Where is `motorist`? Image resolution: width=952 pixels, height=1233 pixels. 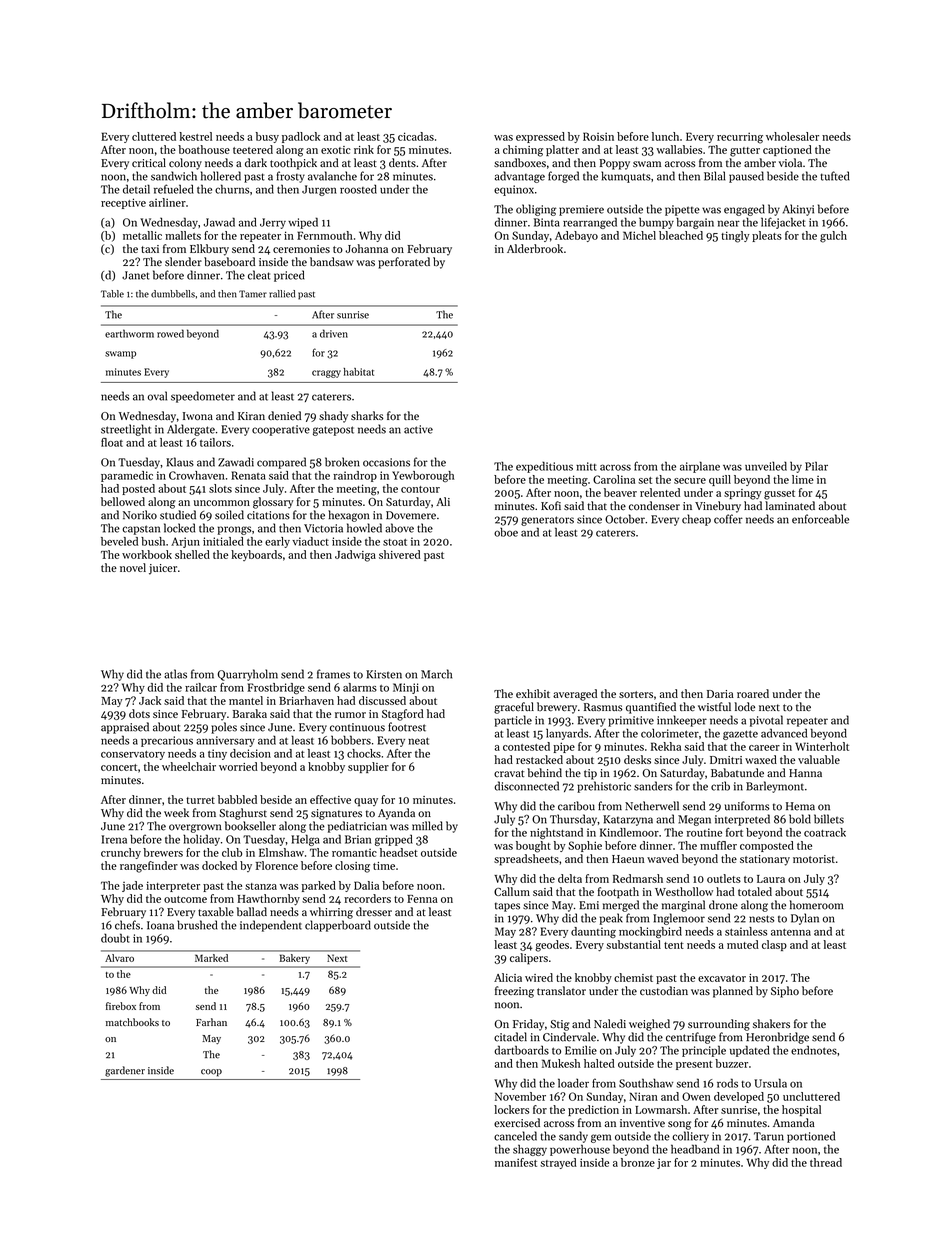
motorist is located at coordinates (814, 859).
